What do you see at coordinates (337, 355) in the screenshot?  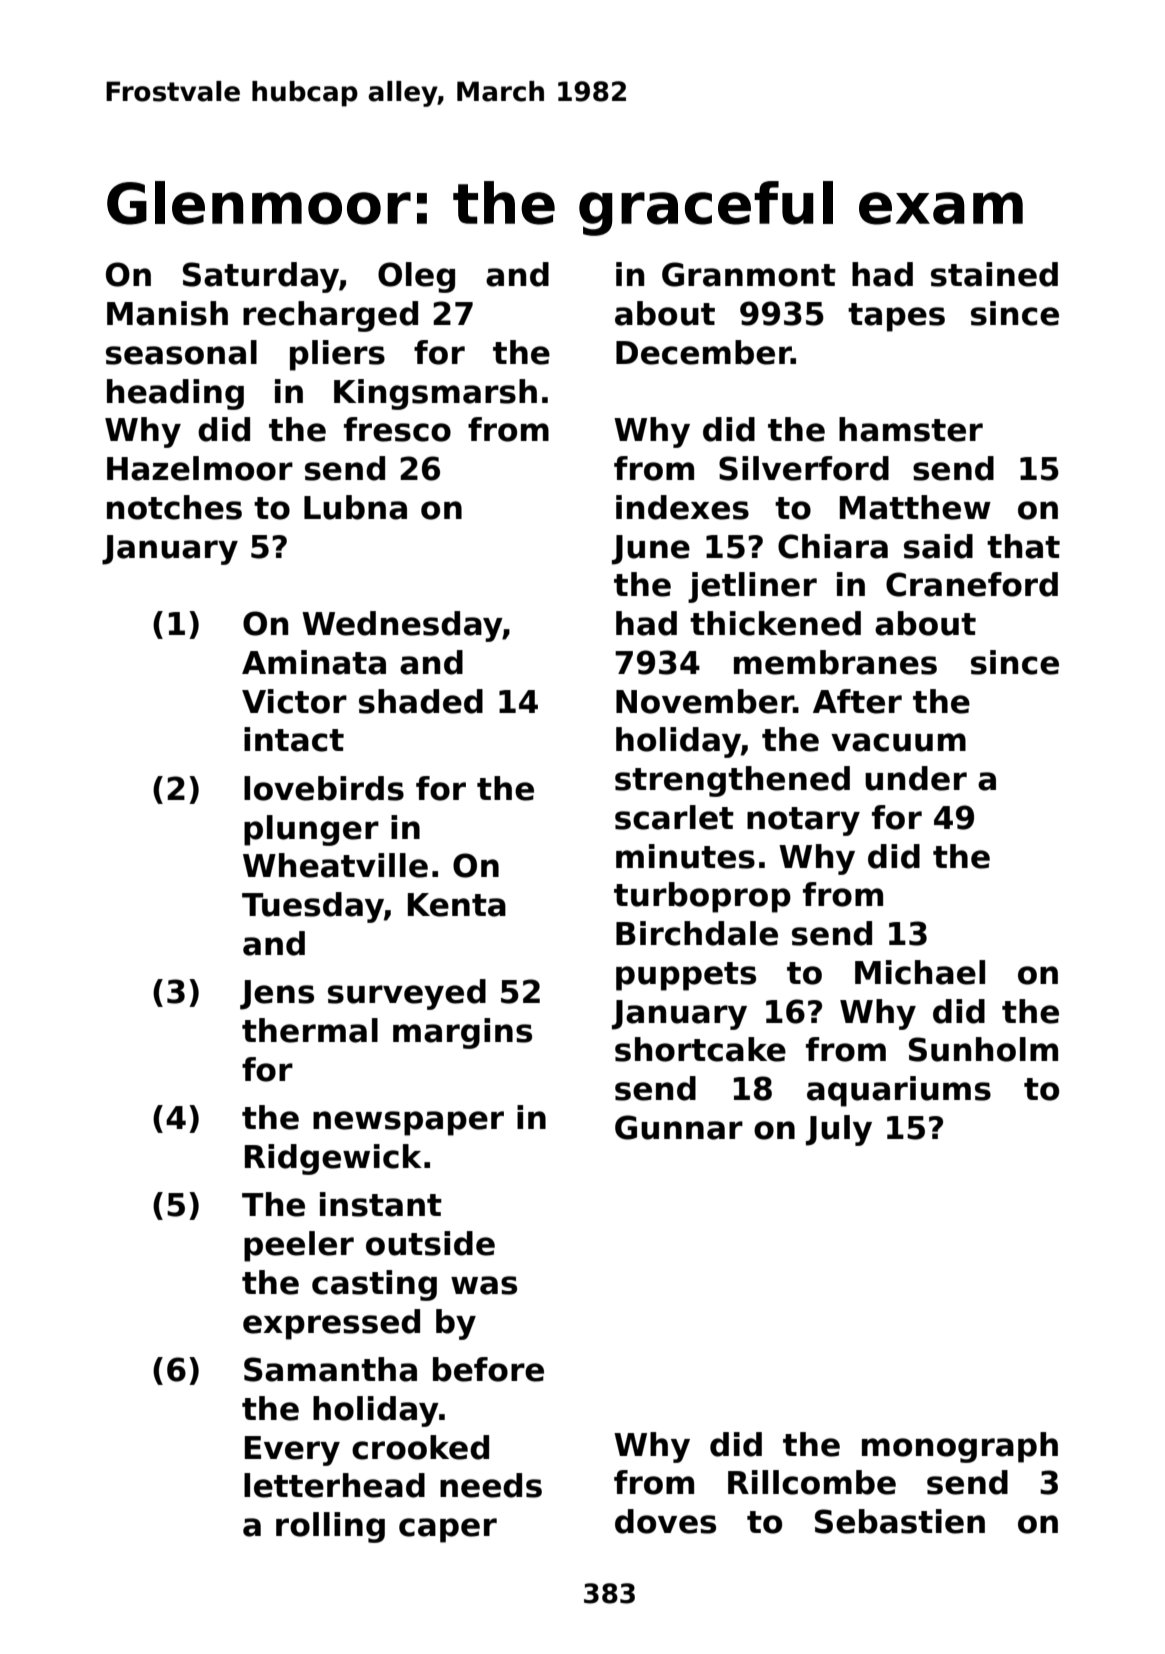 I see `pliers` at bounding box center [337, 355].
